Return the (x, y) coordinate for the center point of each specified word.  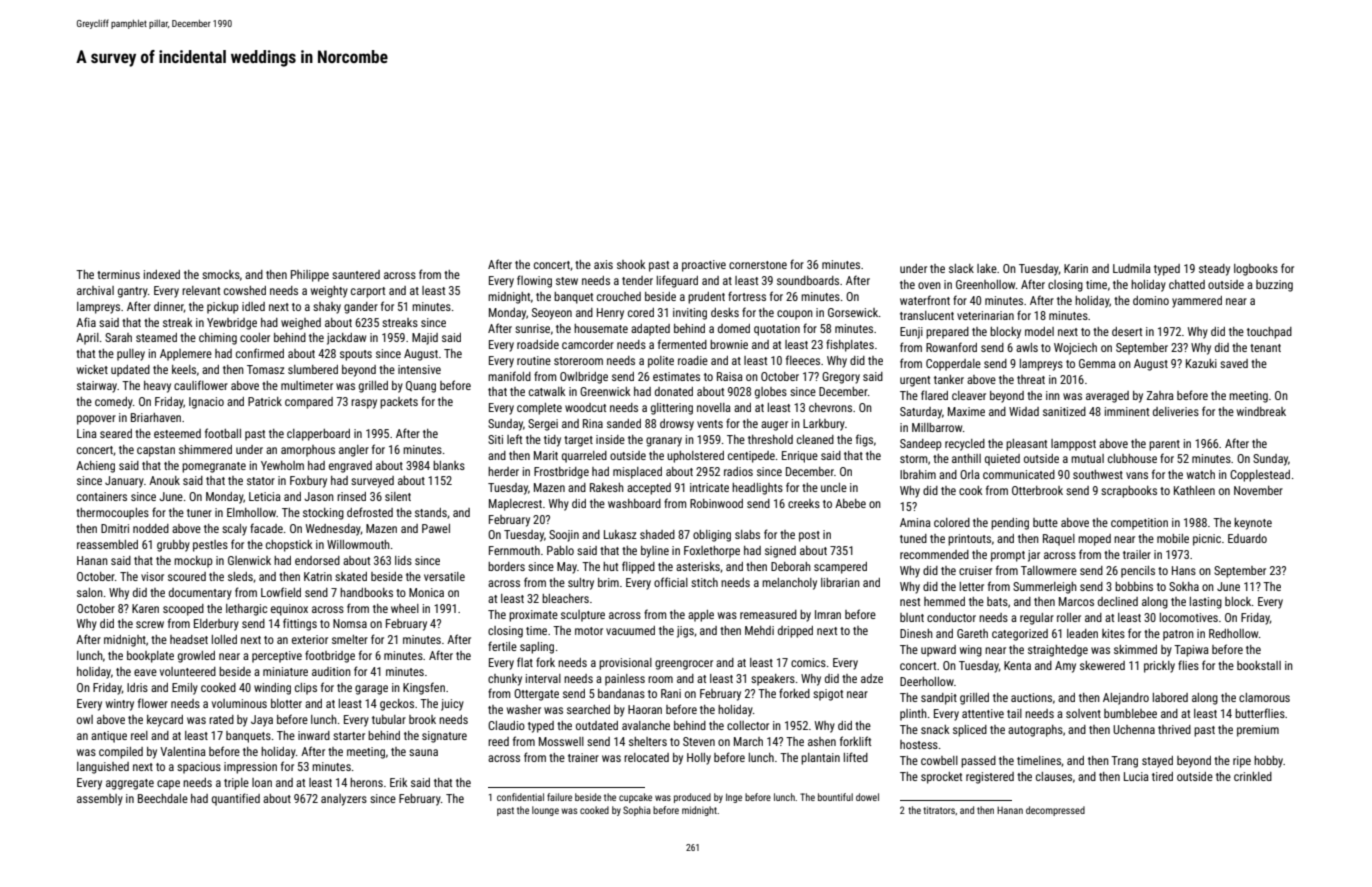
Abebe (850, 503)
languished (103, 768)
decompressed (1055, 811)
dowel (867, 797)
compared (309, 403)
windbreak (1261, 411)
